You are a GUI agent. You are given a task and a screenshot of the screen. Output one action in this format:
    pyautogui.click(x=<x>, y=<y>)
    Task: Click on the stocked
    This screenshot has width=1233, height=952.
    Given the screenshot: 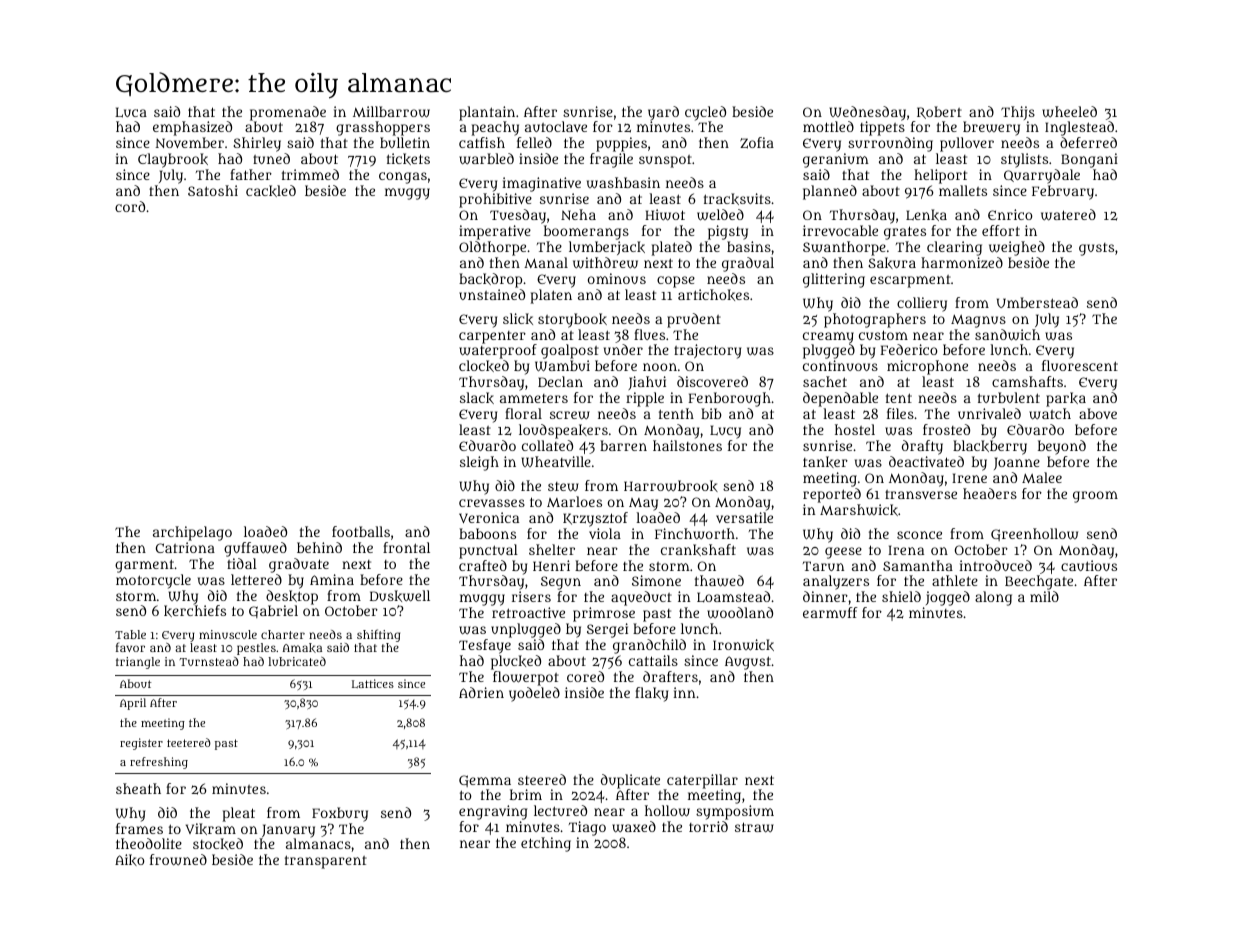 What is the action you would take?
    pyautogui.click(x=218, y=844)
